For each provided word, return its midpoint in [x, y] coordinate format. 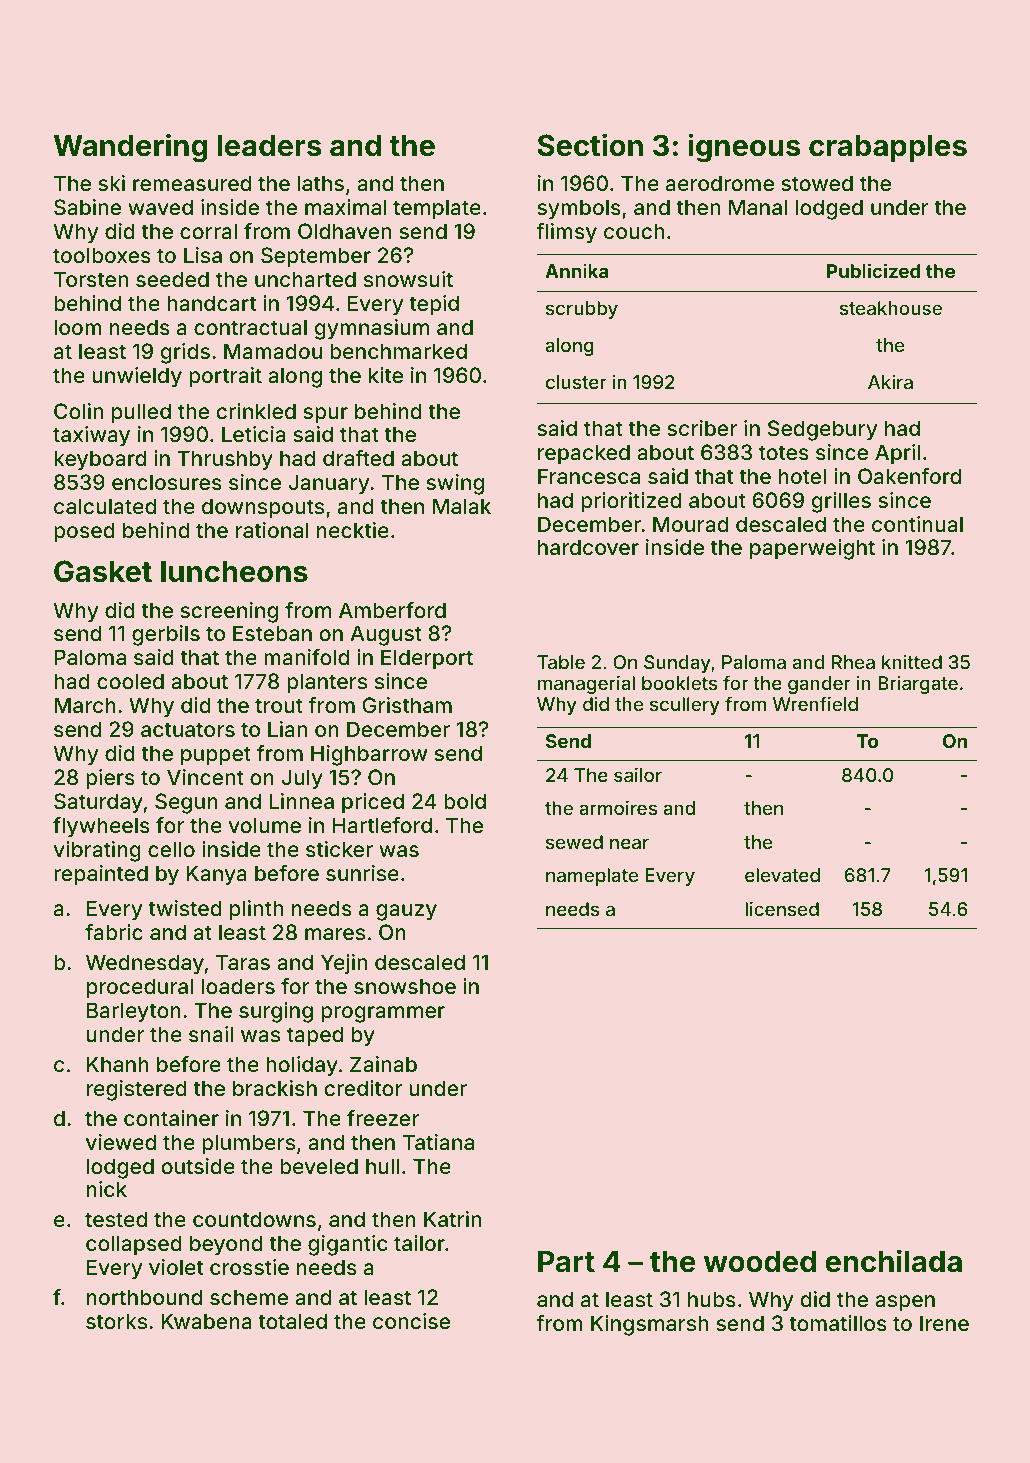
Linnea [301, 801]
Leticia [253, 434]
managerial [586, 685]
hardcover [588, 547]
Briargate [918, 685]
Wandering [130, 148]
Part [566, 1262]
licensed [782, 909]
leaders [269, 146]
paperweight [812, 549]
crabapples [888, 148]
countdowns [254, 1219]
